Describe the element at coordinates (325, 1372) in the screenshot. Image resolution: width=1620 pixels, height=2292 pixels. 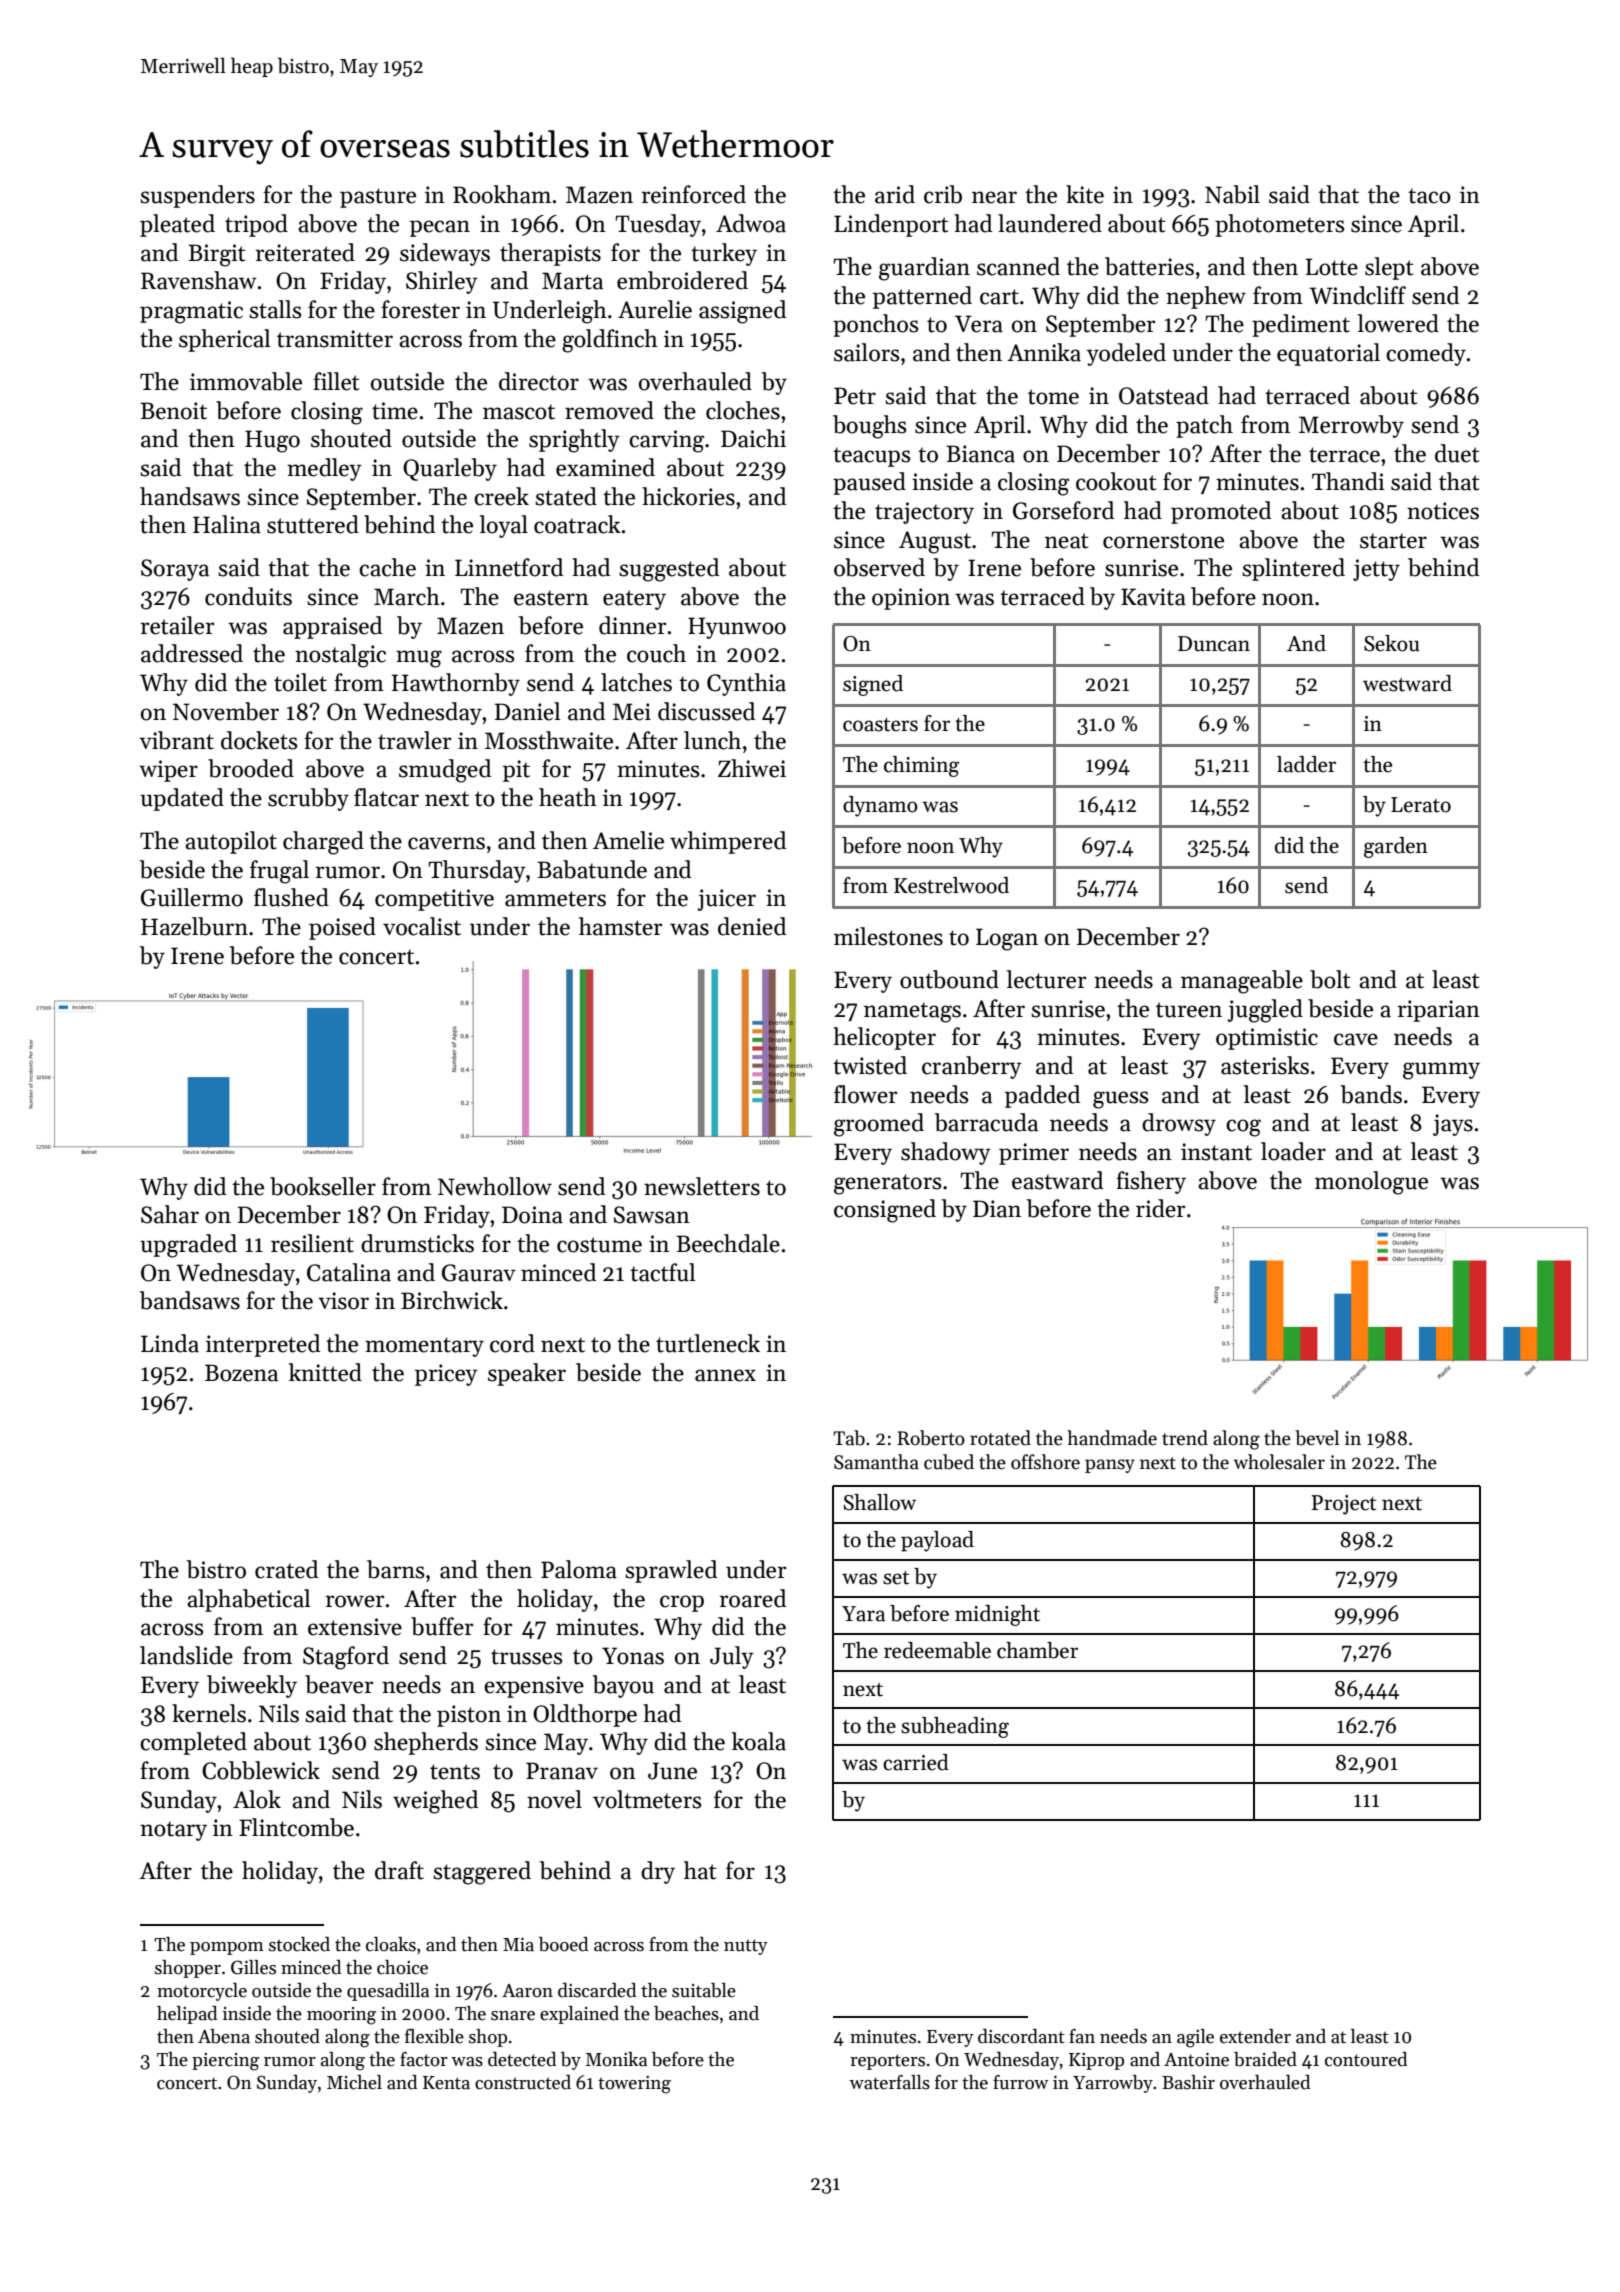
I see `knitted` at that location.
